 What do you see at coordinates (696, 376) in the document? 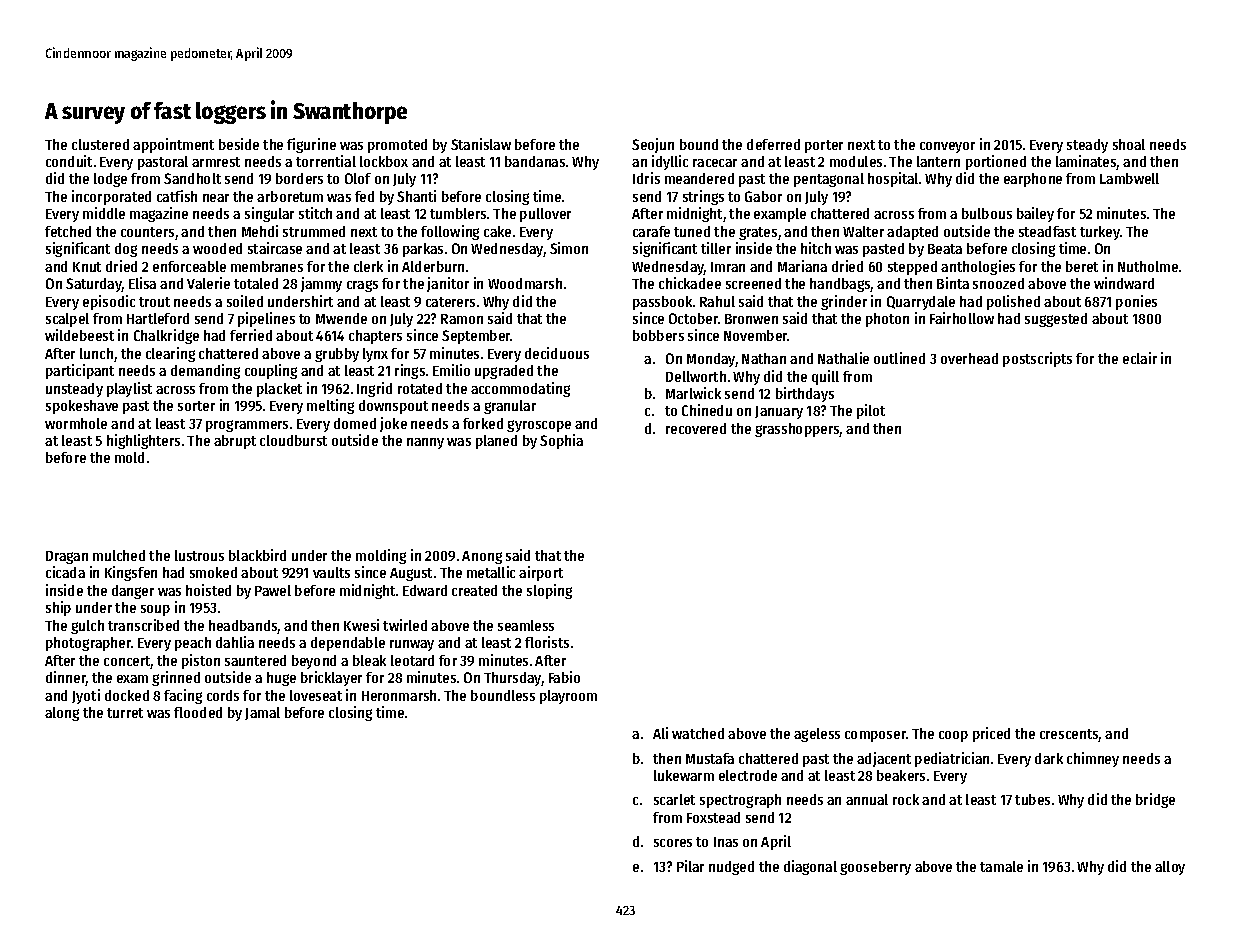
I see `Dellworth` at bounding box center [696, 376].
